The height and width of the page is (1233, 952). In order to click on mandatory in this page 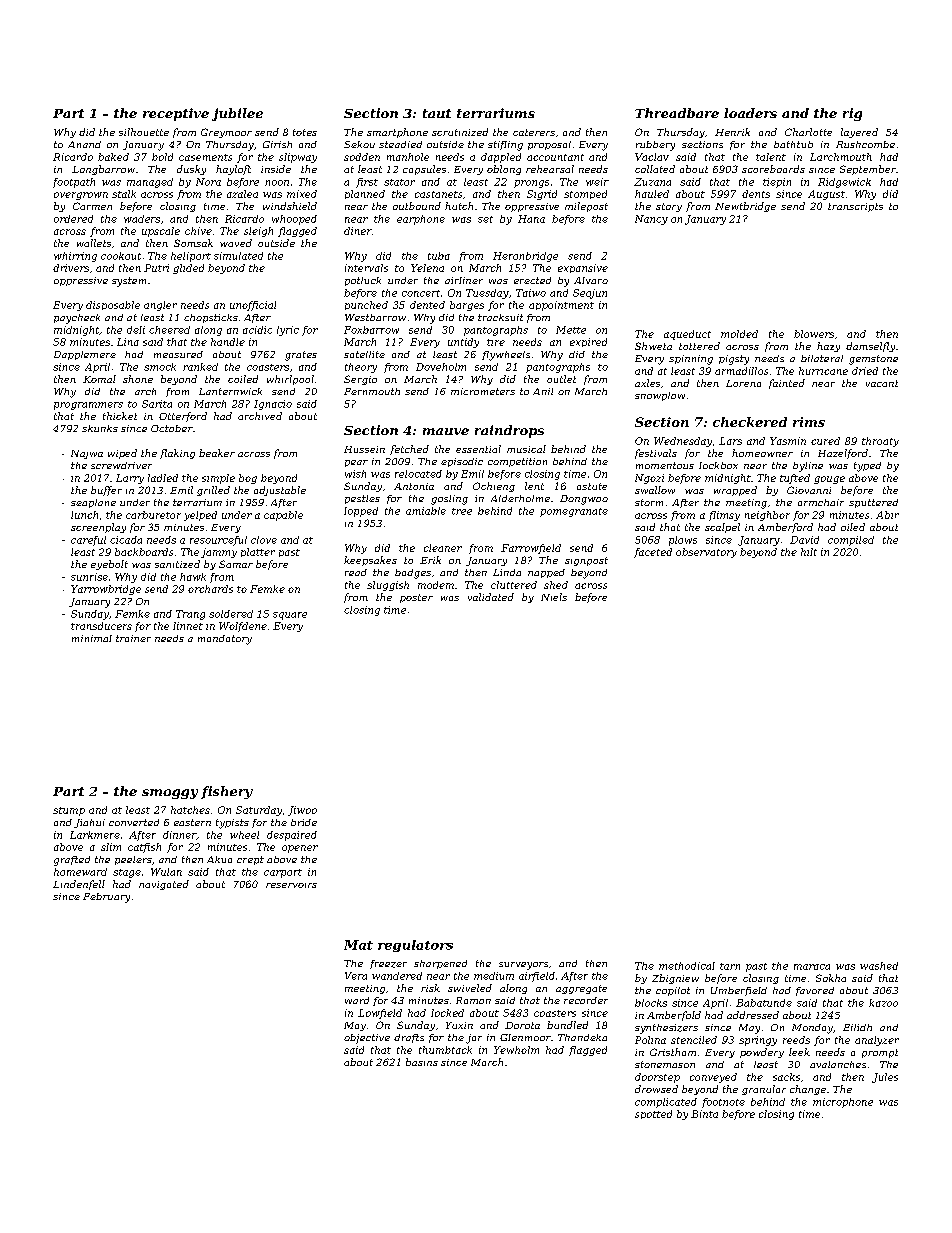, I will do `click(225, 640)`.
